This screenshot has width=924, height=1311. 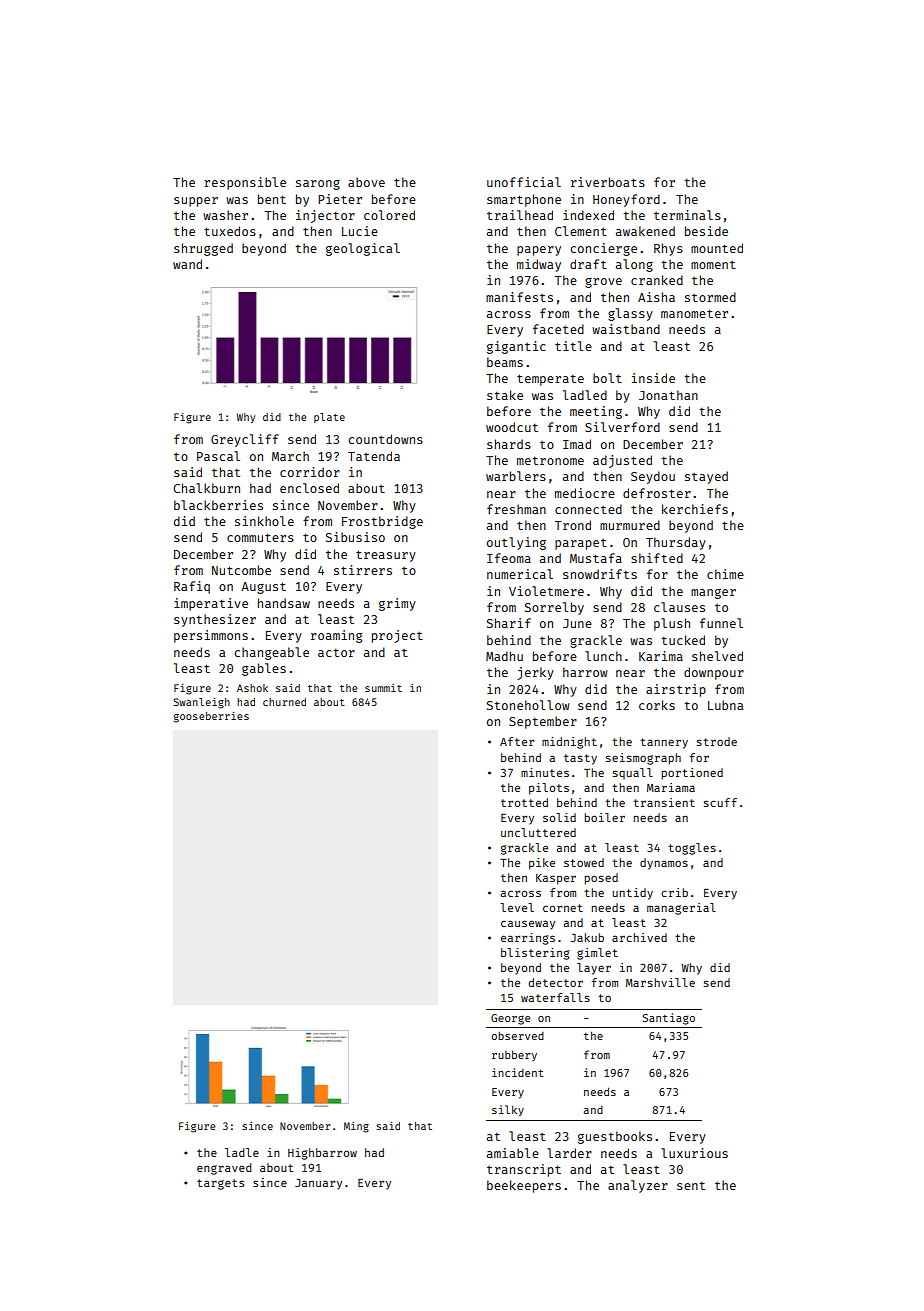 I want to click on supper, so click(x=196, y=202).
